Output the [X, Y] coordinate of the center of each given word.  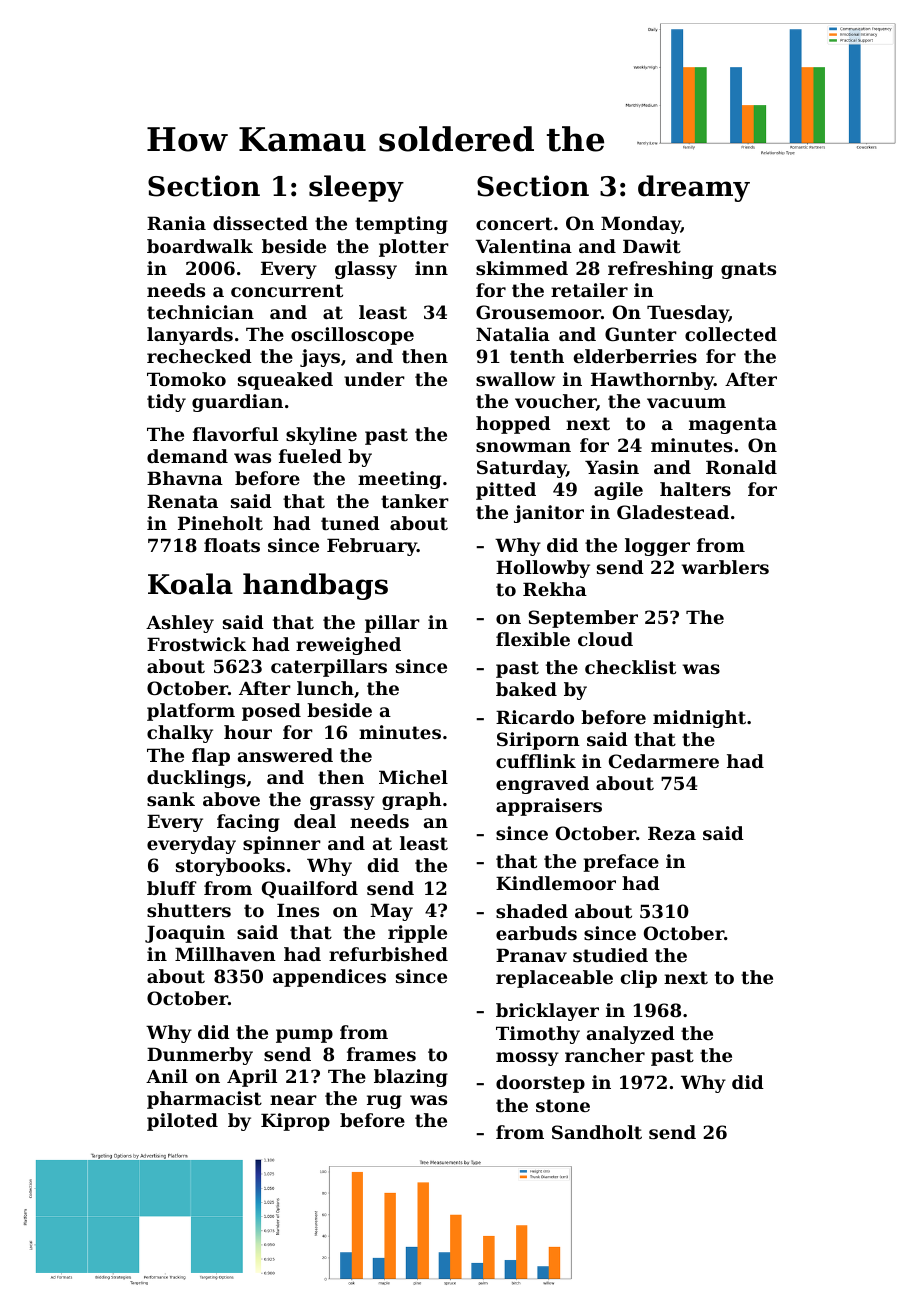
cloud [605, 639]
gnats [748, 270]
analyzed [631, 1035]
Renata [182, 501]
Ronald [741, 467]
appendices [329, 978]
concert [514, 223]
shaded [532, 911]
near [293, 1100]
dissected [260, 223]
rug [384, 1102]
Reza [672, 833]
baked [526, 689]
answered [285, 755]
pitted [506, 491]
